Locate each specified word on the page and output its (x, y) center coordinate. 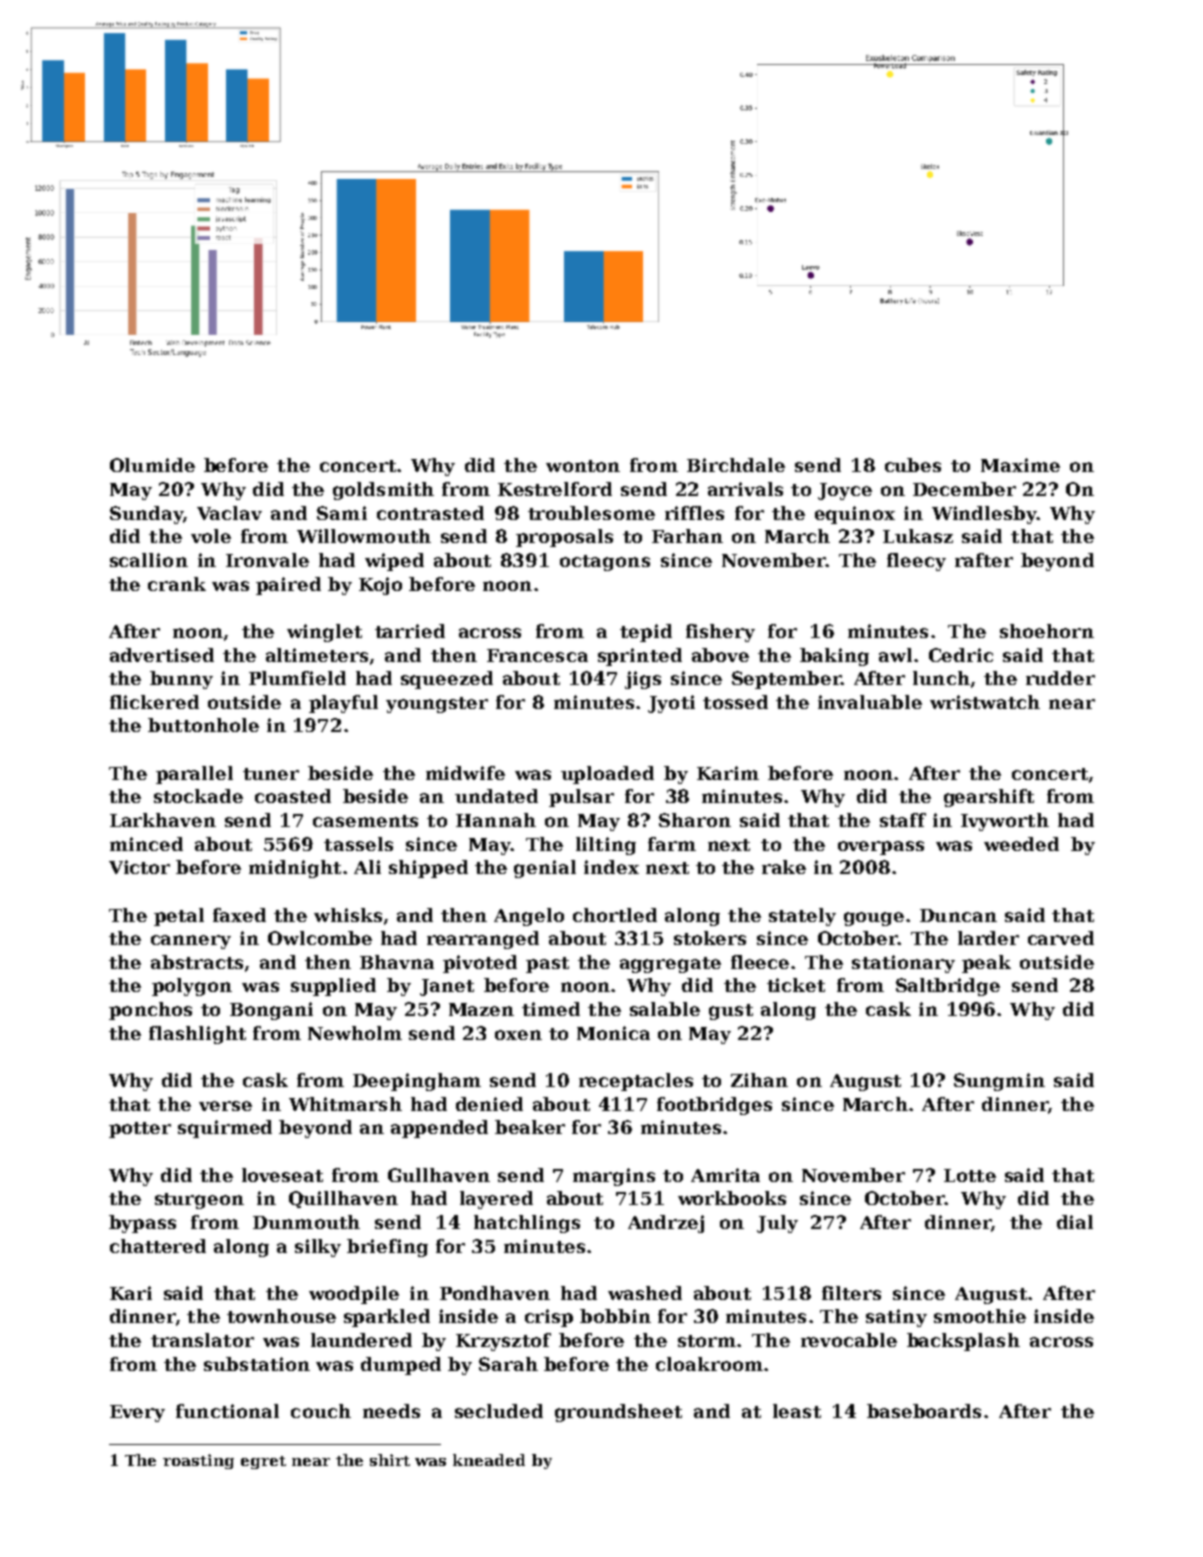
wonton (583, 466)
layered (496, 1200)
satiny (896, 1318)
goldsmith (383, 491)
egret (263, 1462)
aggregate (670, 965)
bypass (142, 1224)
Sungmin (999, 1082)
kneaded (489, 1460)
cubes (913, 465)
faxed (239, 915)
